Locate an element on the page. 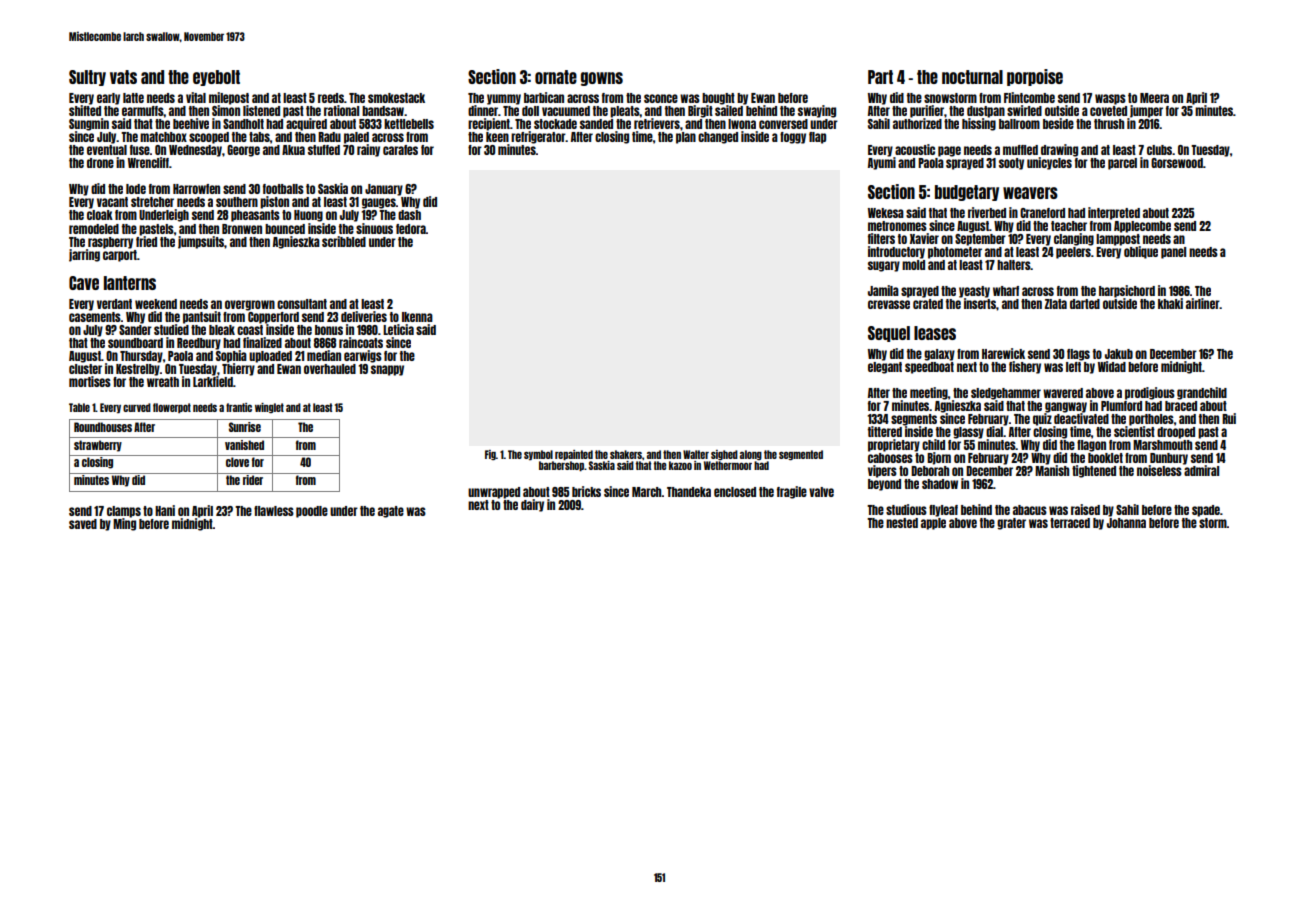 The height and width of the page is (924, 1308). fishery is located at coordinates (1025, 367).
